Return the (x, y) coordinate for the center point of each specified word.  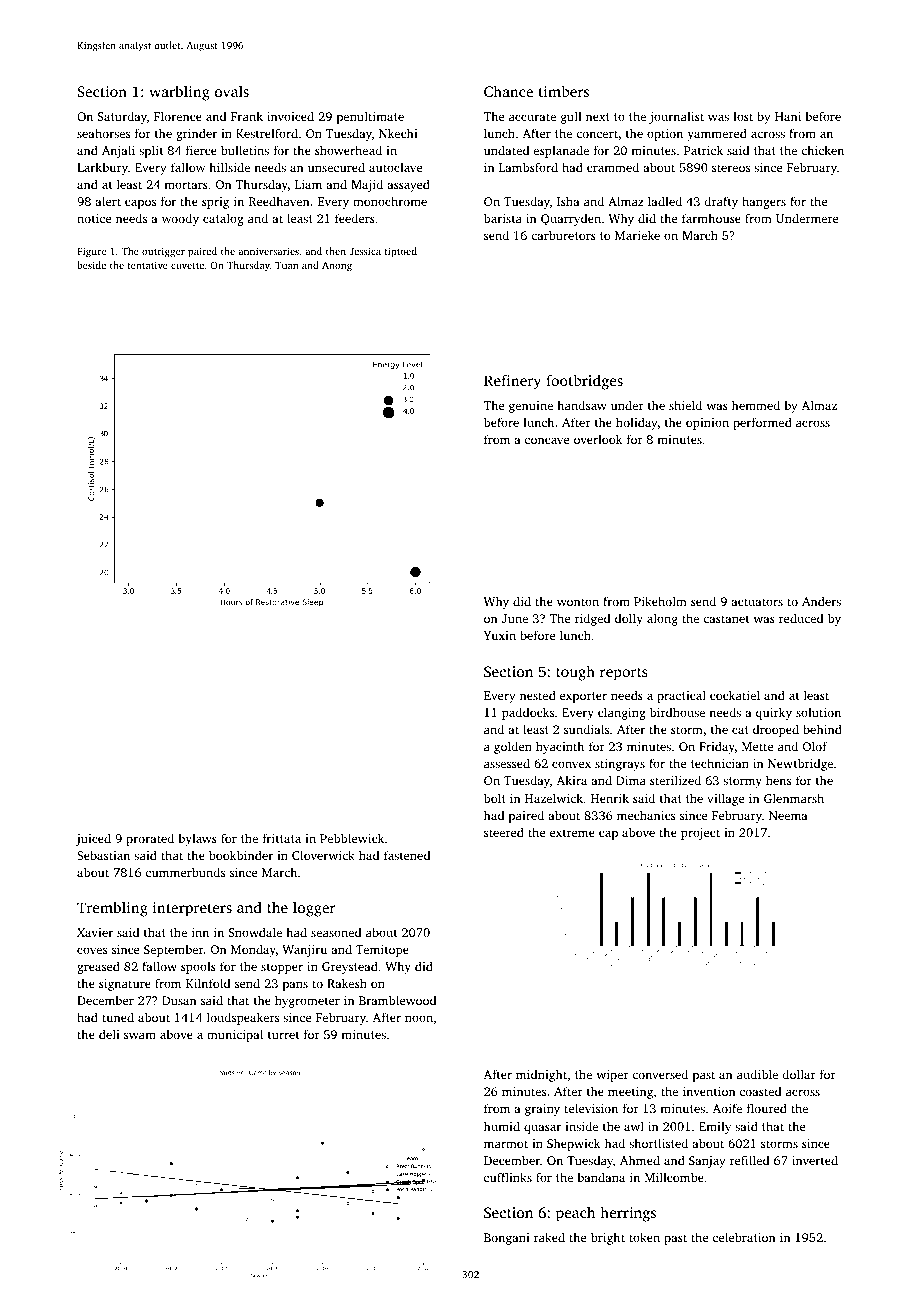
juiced (93, 839)
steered (504, 832)
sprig (215, 203)
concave (547, 440)
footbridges (584, 382)
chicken (822, 150)
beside (91, 265)
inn (200, 932)
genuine (531, 407)
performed (762, 423)
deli (109, 1034)
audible (757, 1074)
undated (506, 150)
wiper (613, 1076)
